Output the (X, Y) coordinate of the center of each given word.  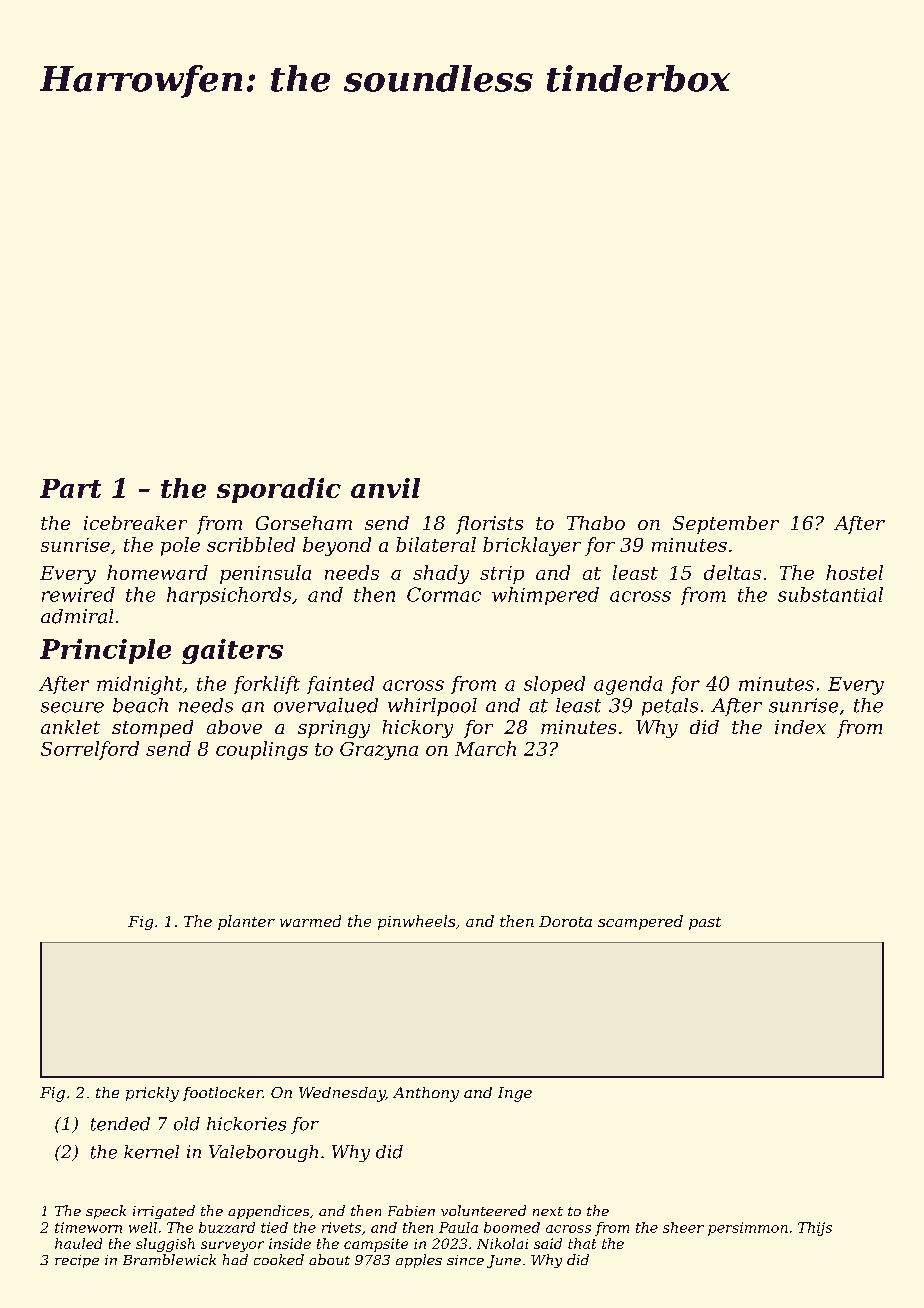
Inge (515, 1094)
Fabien (411, 1210)
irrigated (164, 1212)
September (726, 525)
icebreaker (135, 523)
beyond (337, 546)
